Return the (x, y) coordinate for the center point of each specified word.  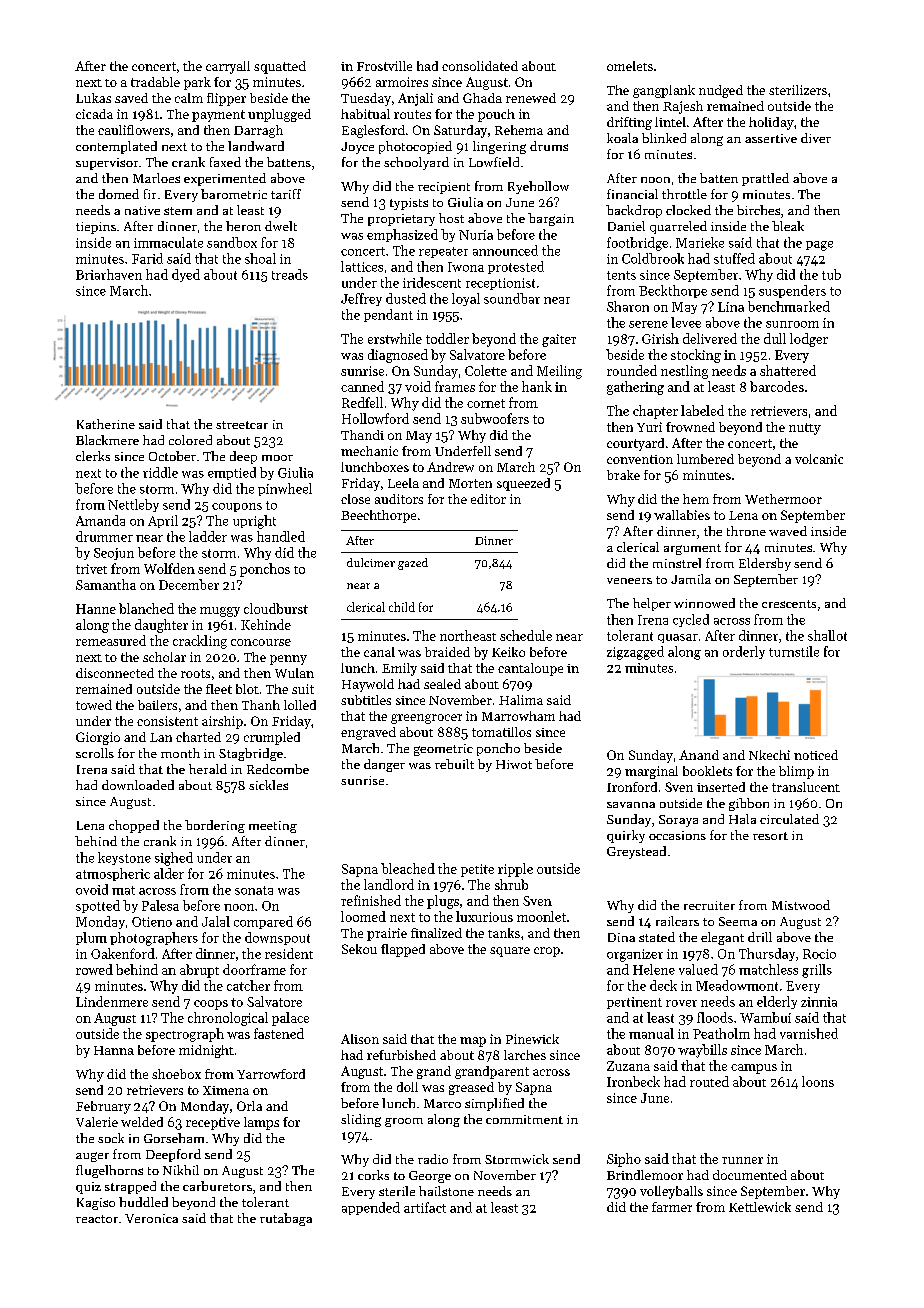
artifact (425, 1207)
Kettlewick (760, 1207)
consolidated (480, 66)
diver (816, 138)
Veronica (151, 1218)
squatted (280, 67)
